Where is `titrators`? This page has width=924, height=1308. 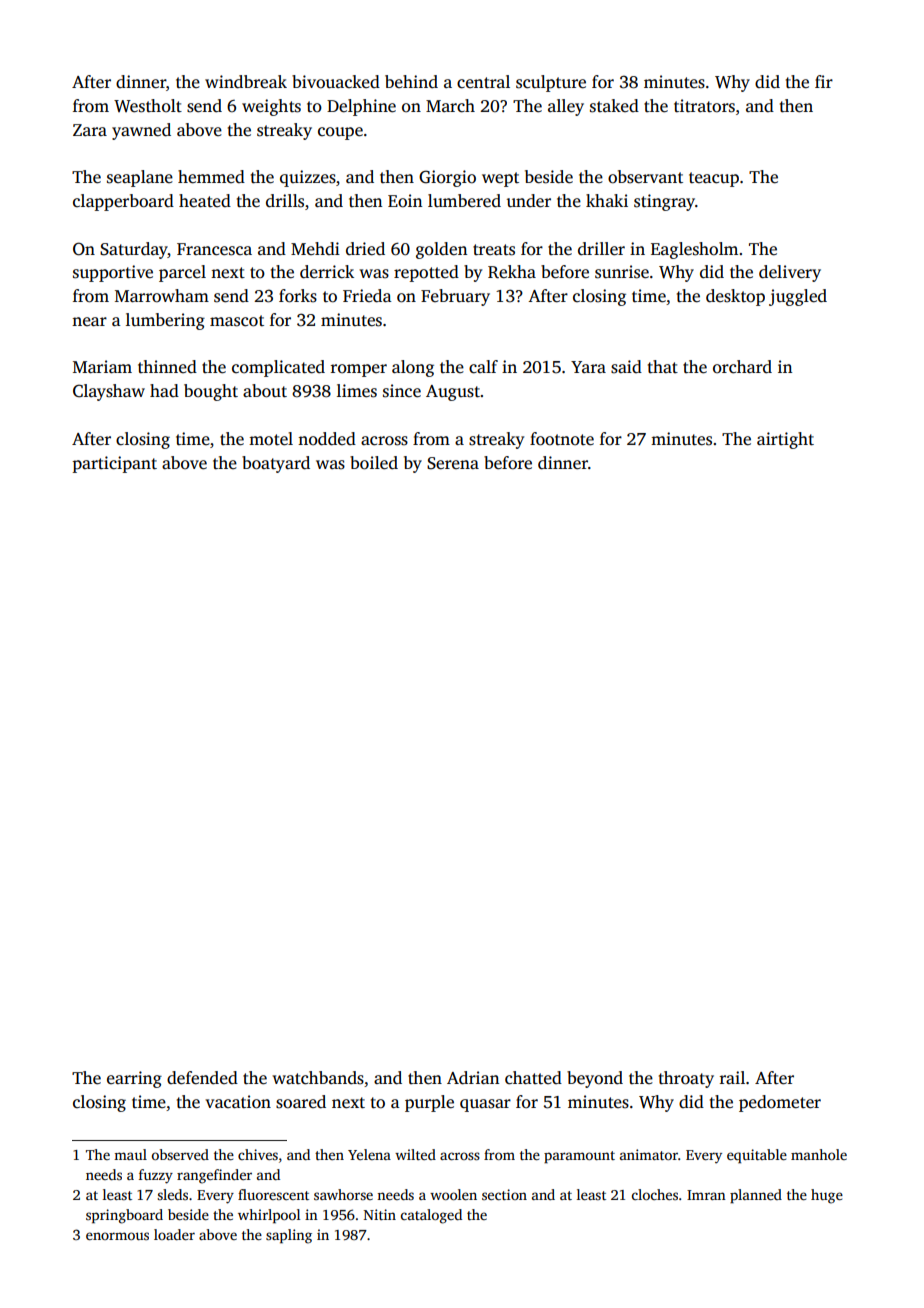 titrators is located at coordinates (704, 106).
